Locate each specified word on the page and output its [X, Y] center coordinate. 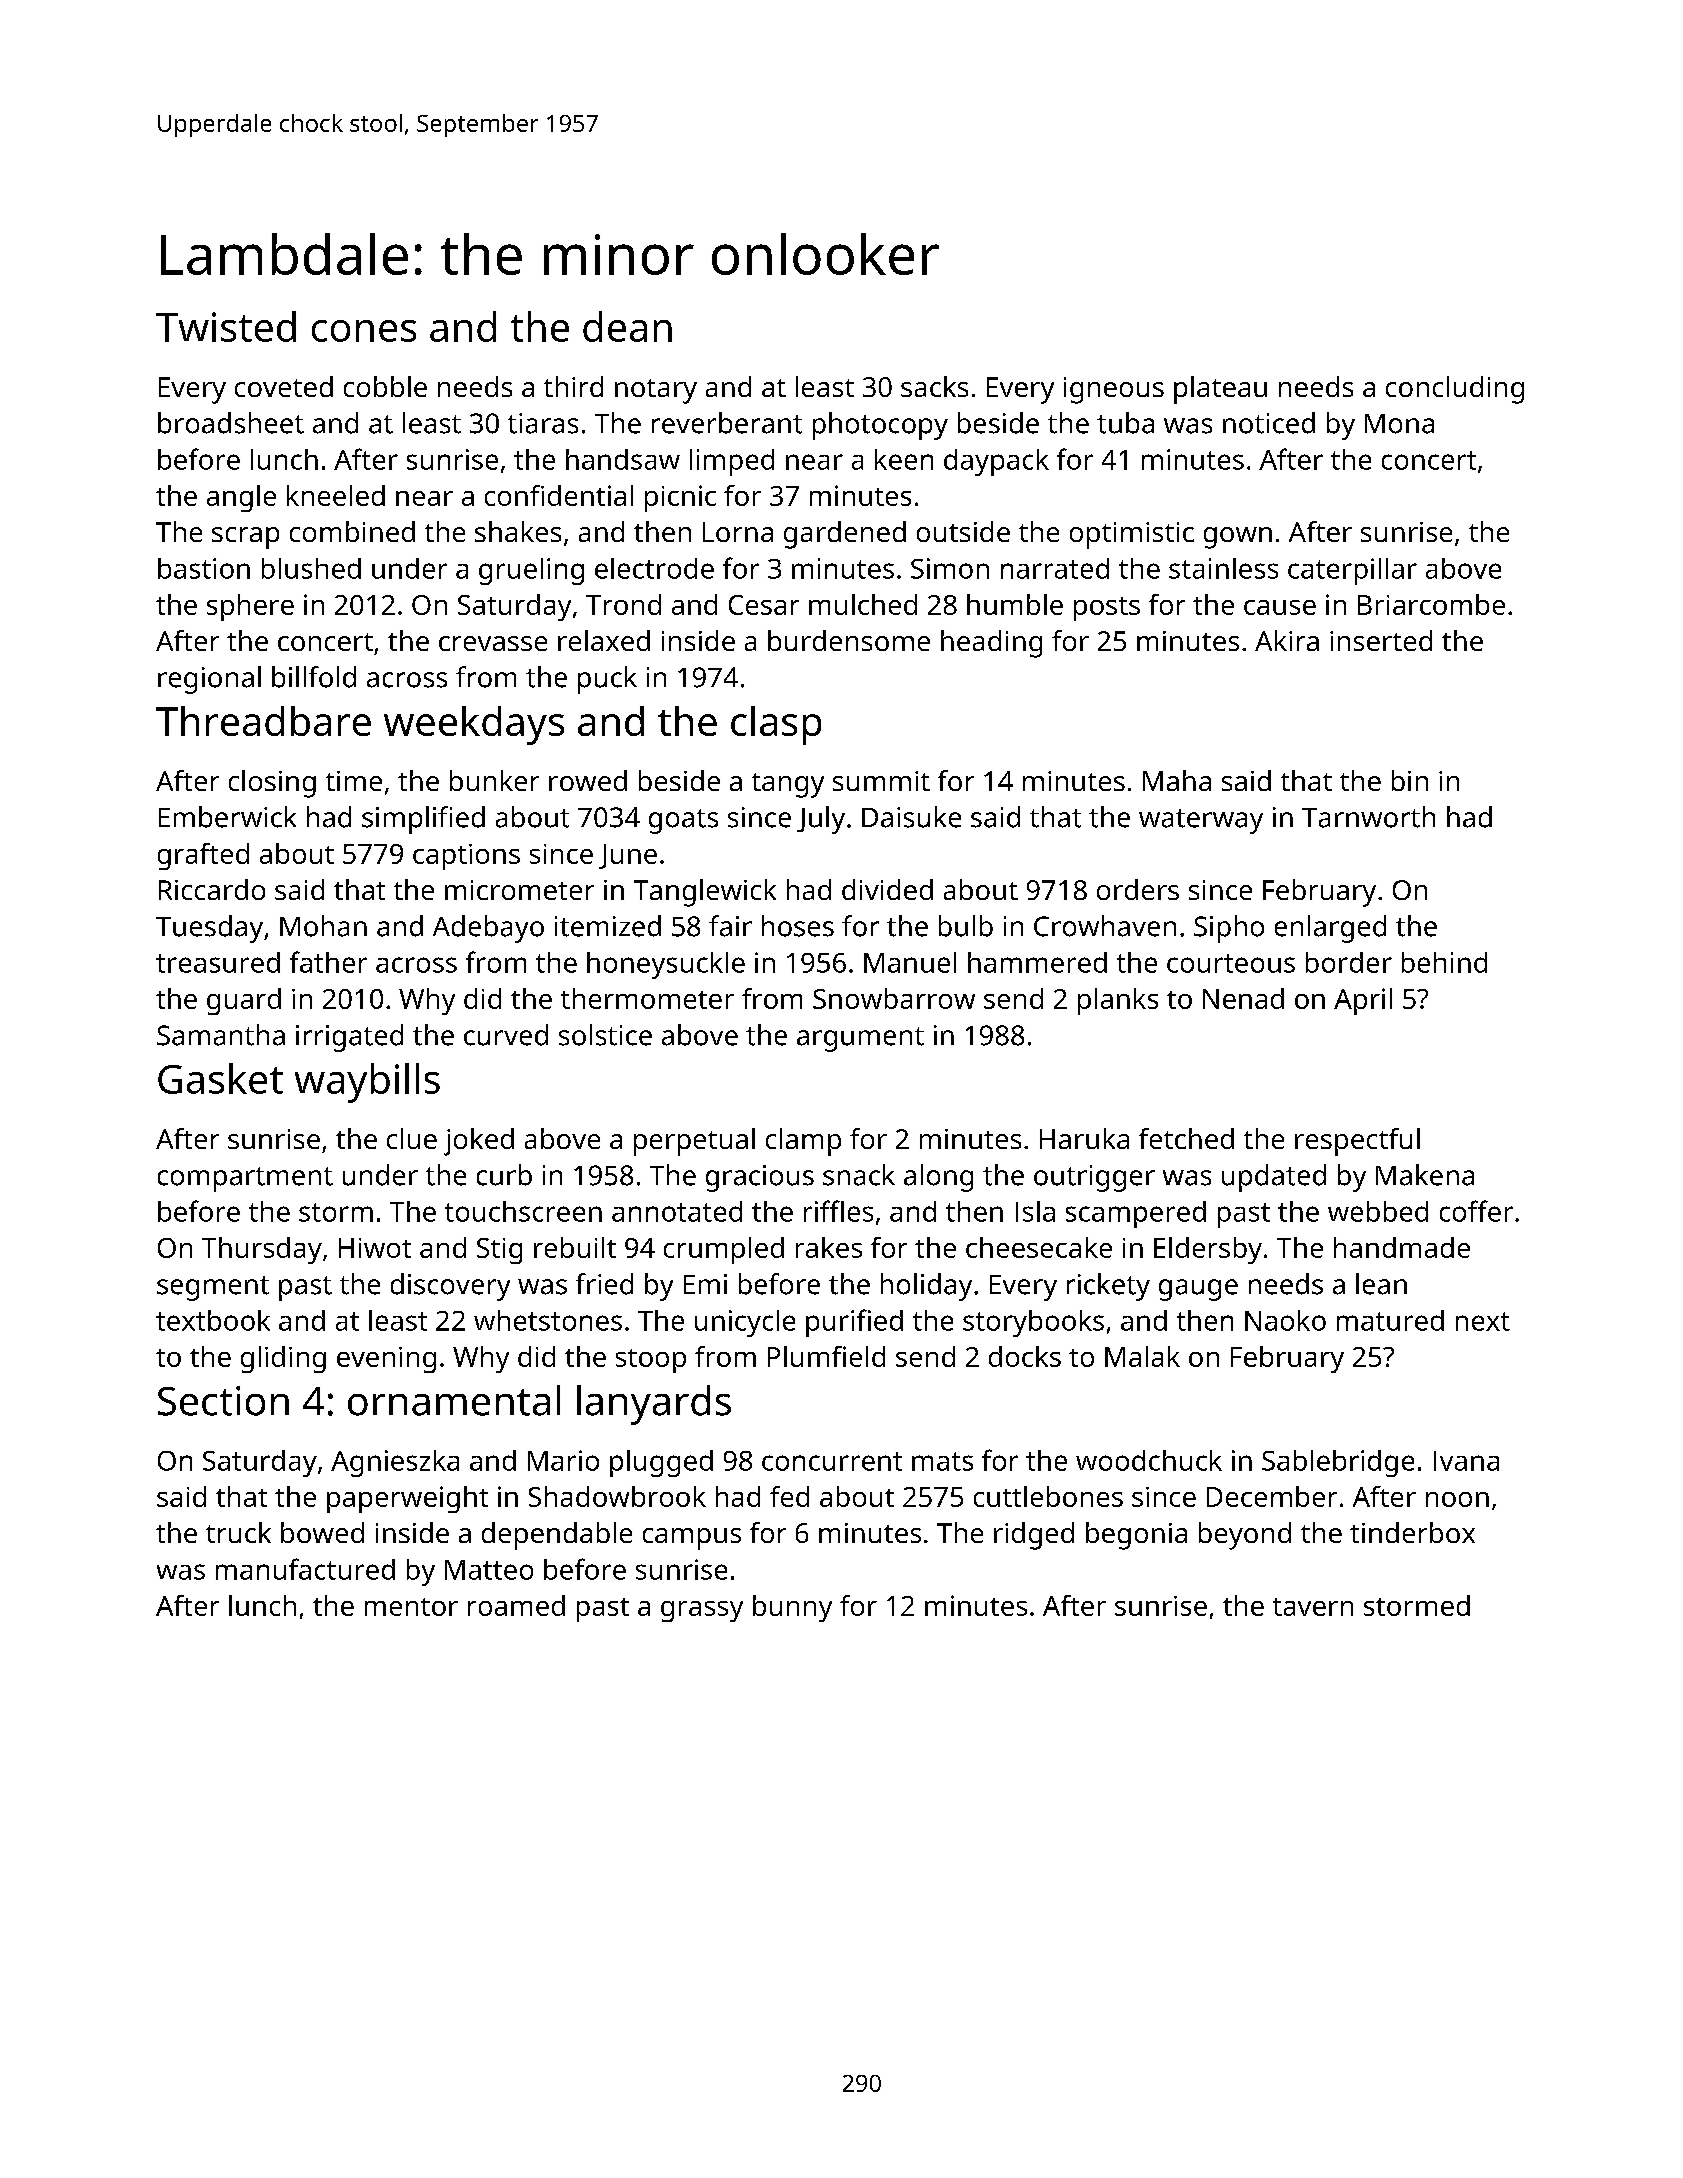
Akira [1287, 640]
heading [991, 644]
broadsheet [231, 423]
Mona [1399, 424]
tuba [1125, 423]
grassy [702, 1611]
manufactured [305, 1569]
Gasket [220, 1078]
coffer [1476, 1211]
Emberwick [227, 817]
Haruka [1084, 1138]
